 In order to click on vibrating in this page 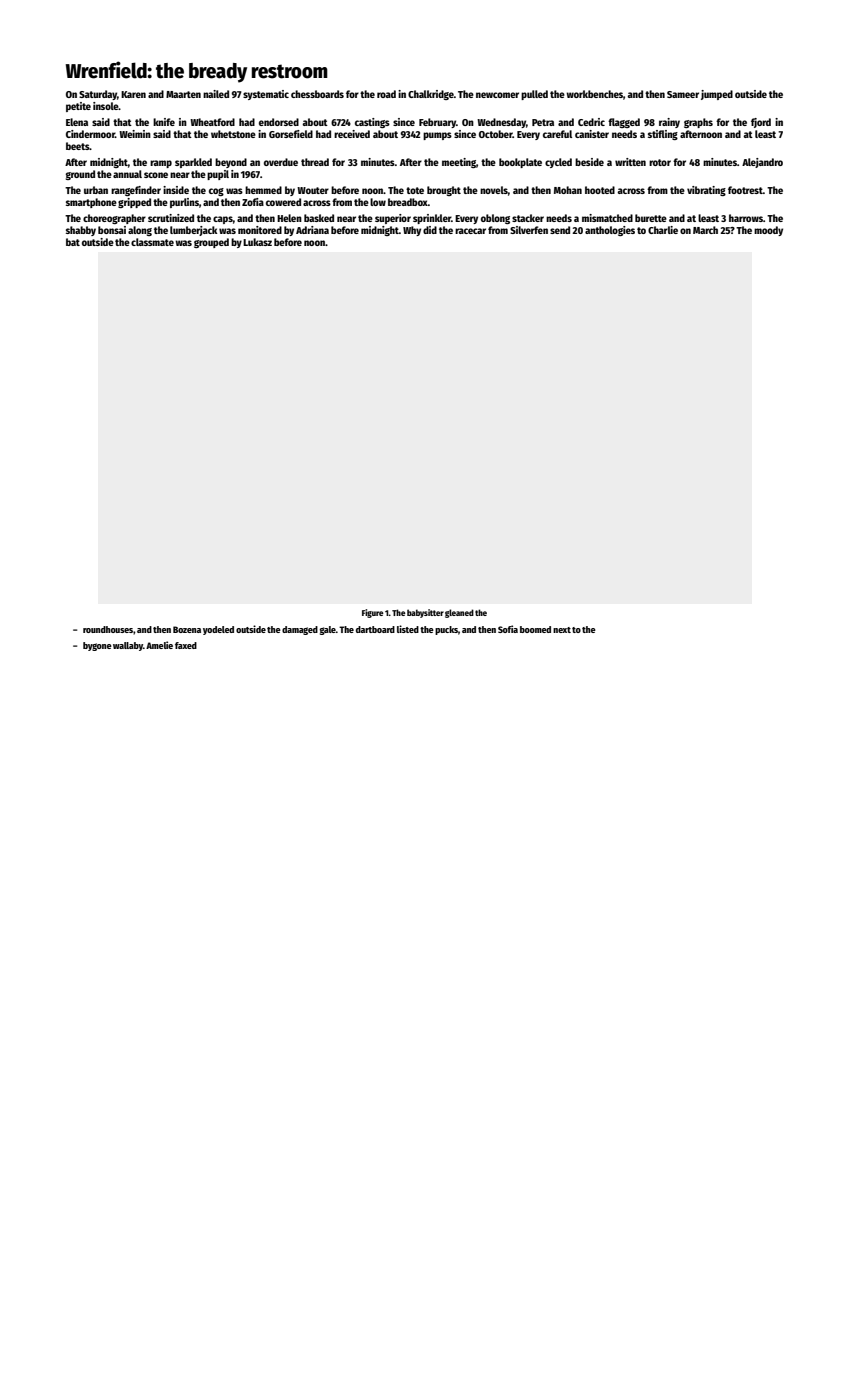, I will do `click(706, 191)`.
